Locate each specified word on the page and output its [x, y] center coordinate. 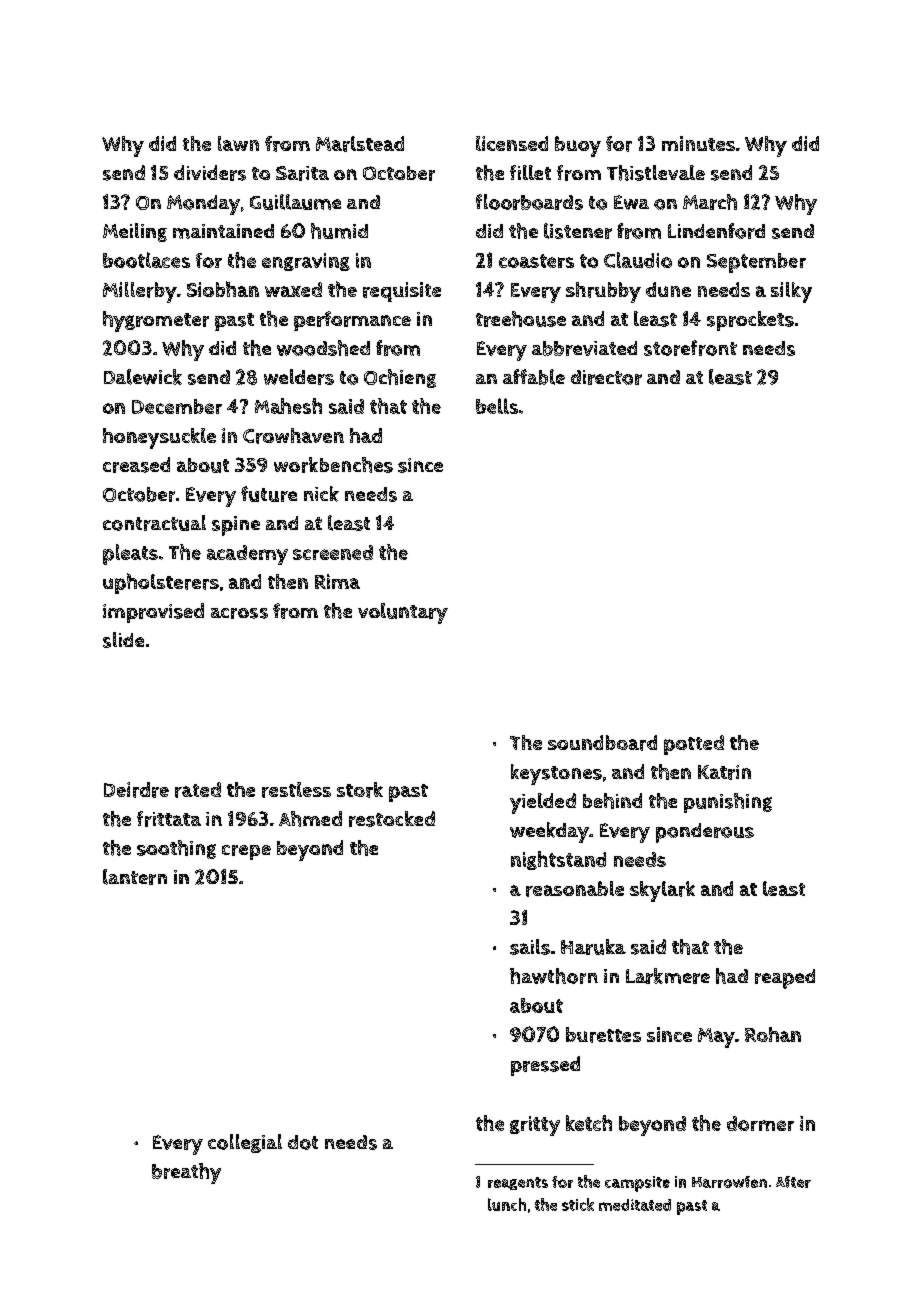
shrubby [603, 292]
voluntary [403, 613]
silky [791, 292]
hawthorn [554, 976]
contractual [154, 523]
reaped [785, 979]
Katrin [724, 772]
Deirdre [136, 790]
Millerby [140, 292]
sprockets [750, 321]
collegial [245, 1143]
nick [321, 494]
